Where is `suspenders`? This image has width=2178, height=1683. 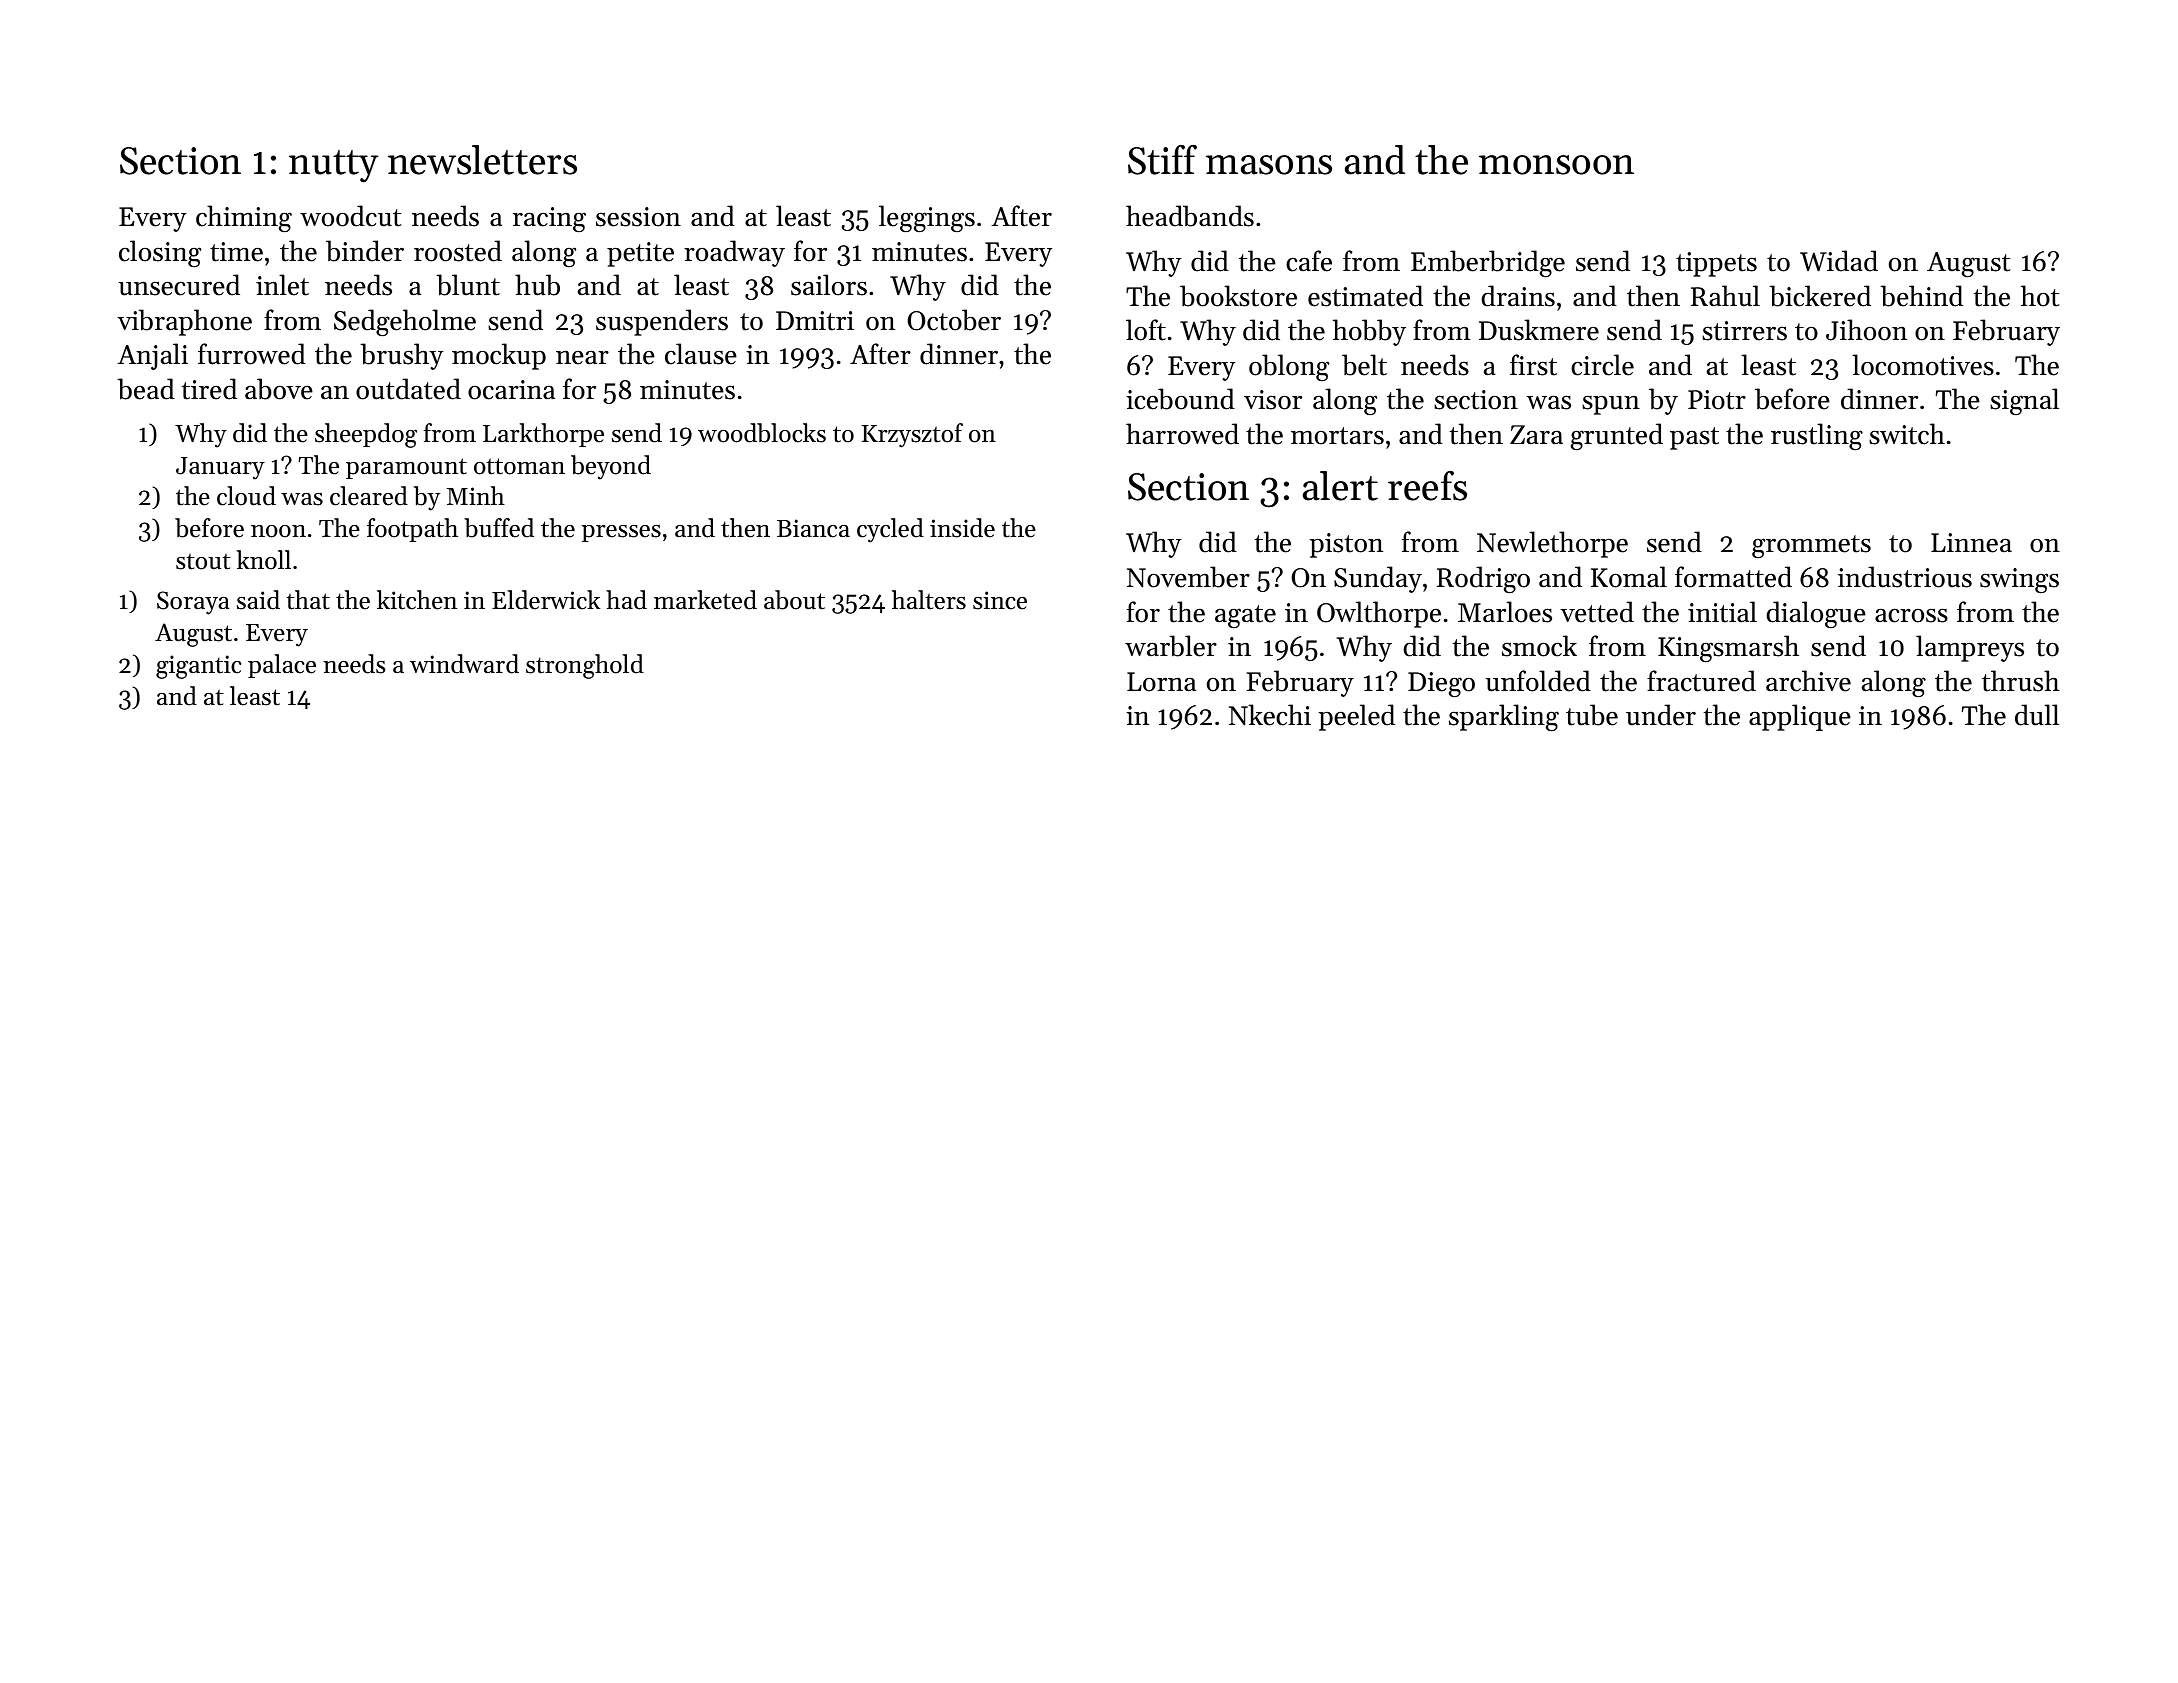
suspenders is located at coordinates (662, 322).
